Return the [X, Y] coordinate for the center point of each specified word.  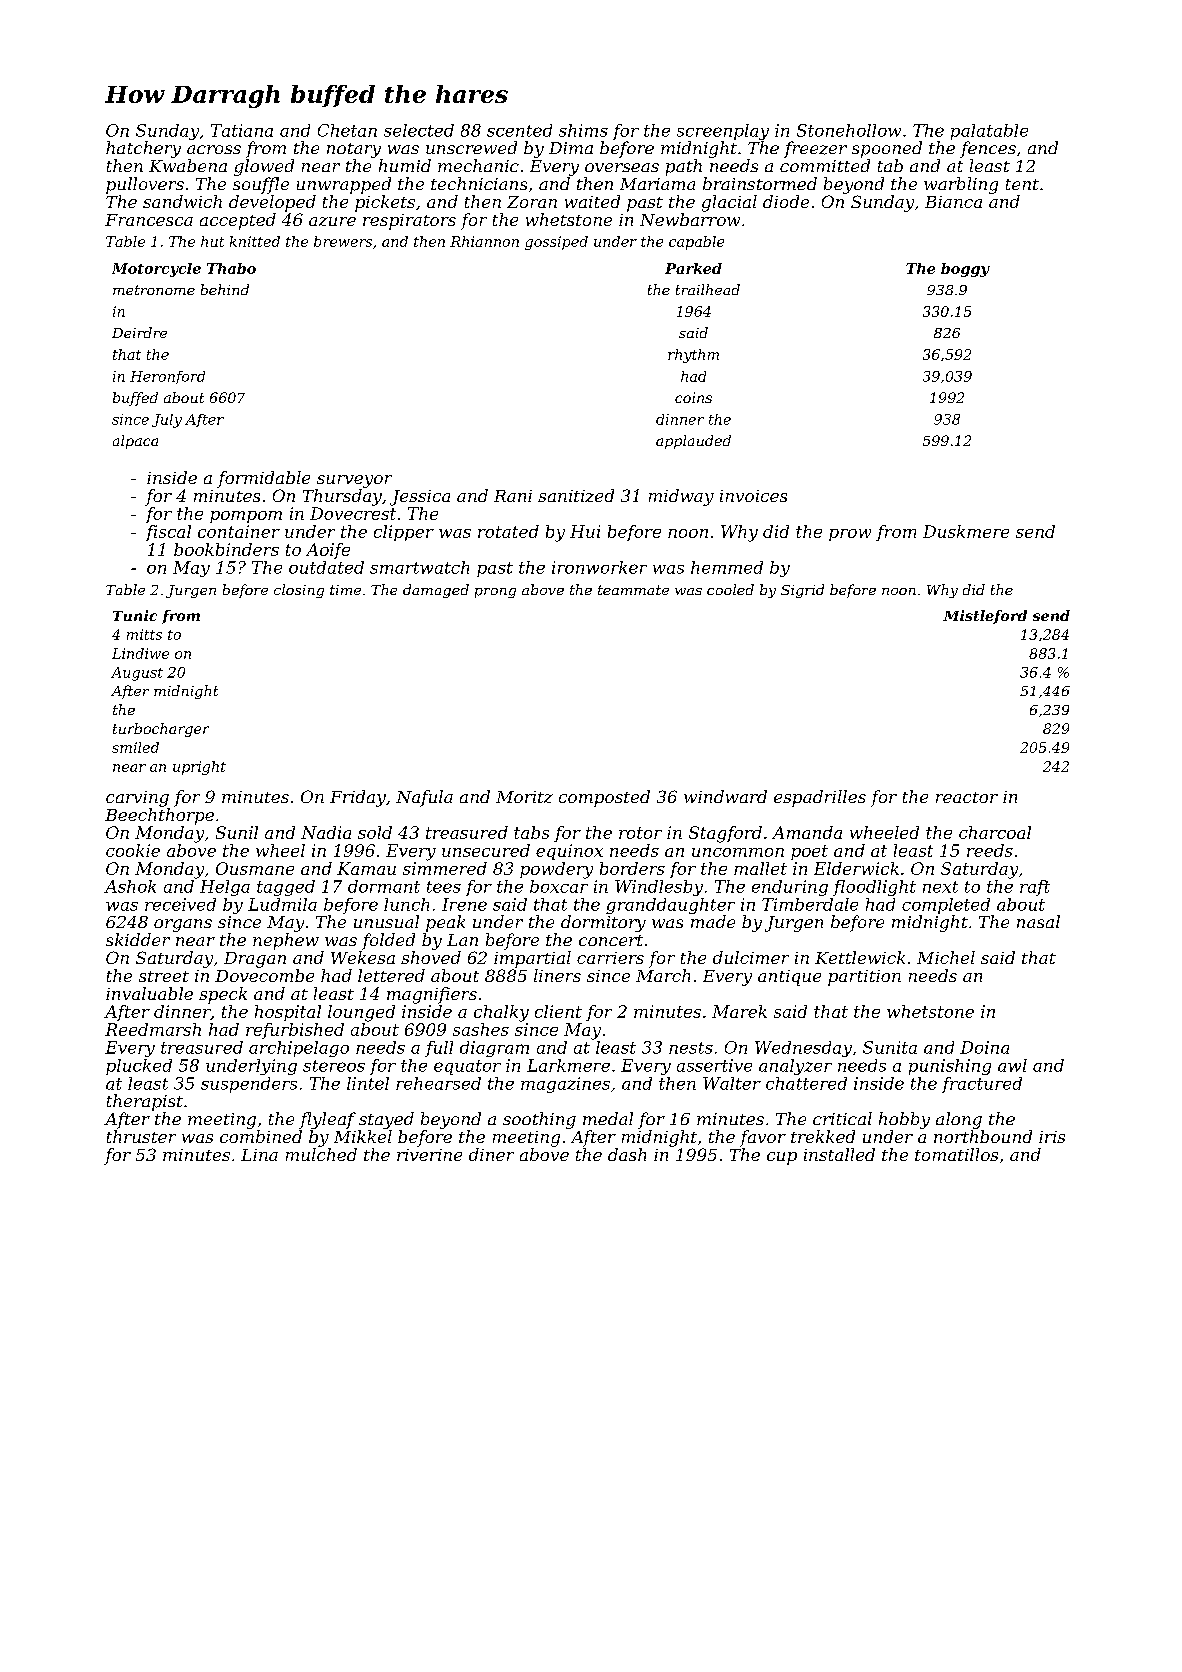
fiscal [168, 533]
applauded [693, 442]
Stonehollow [849, 130]
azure [332, 221]
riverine [429, 1155]
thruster [141, 1136]
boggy [965, 270]
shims [583, 130]
